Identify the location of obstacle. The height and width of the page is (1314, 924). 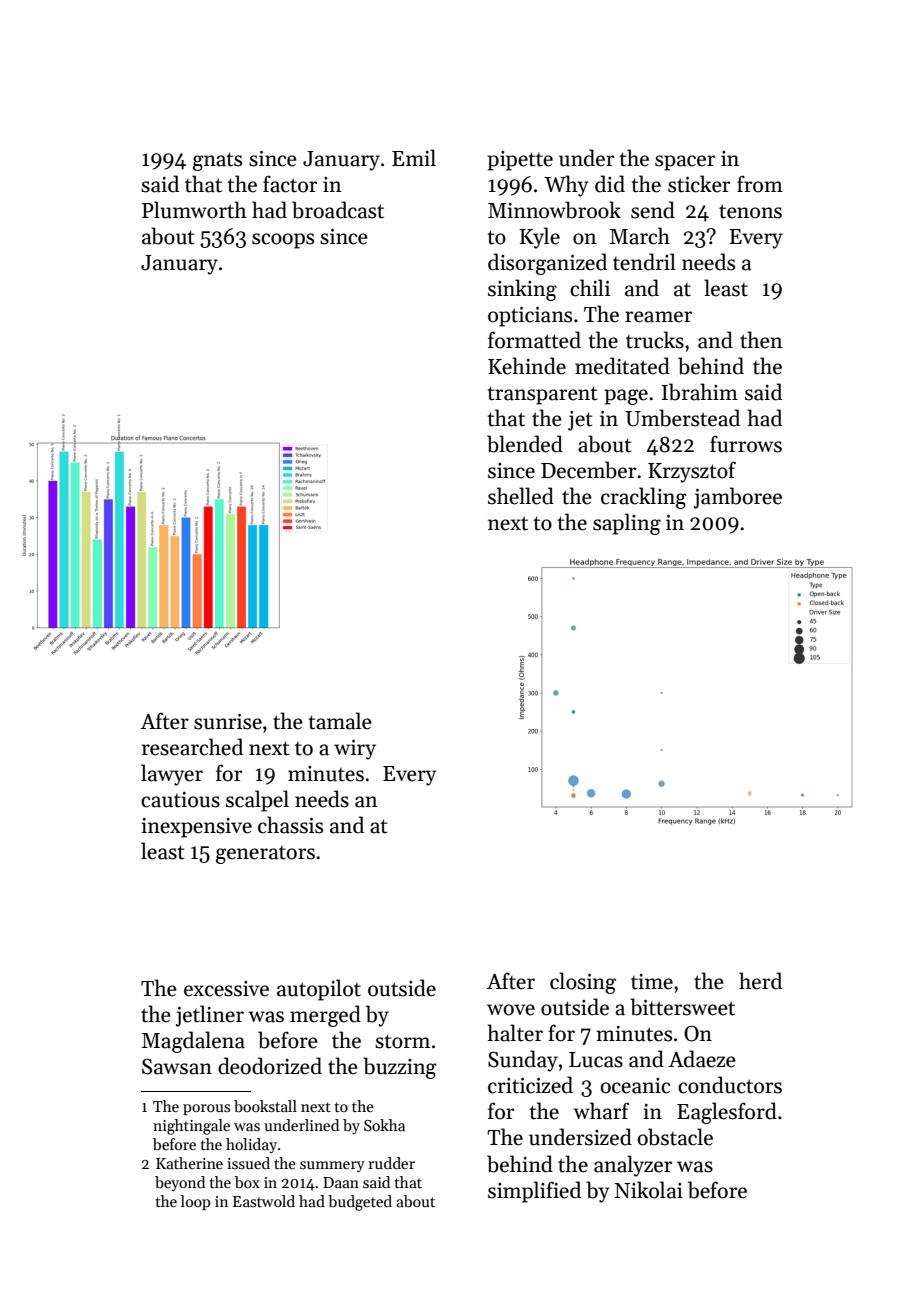
(675, 1137).
